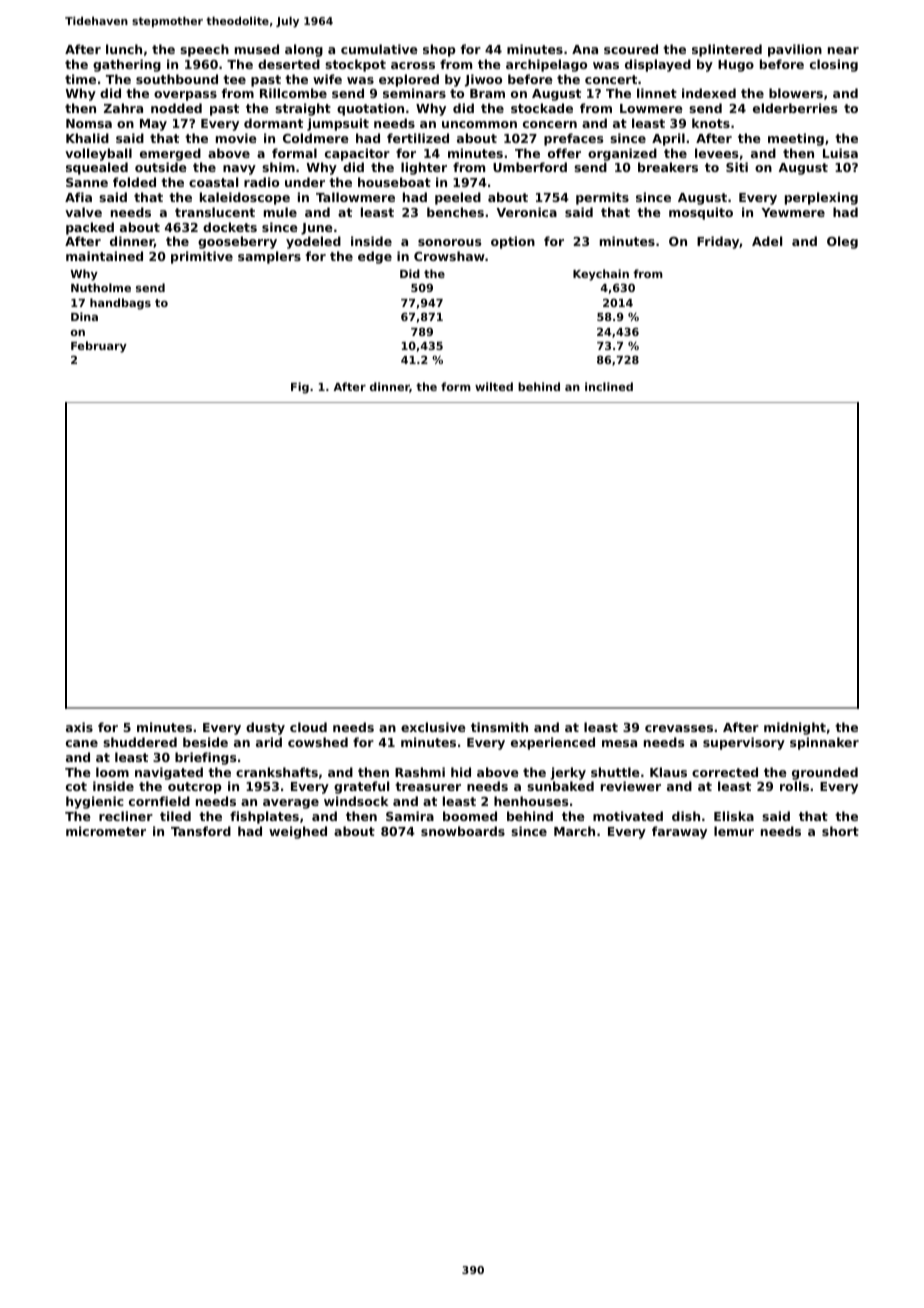 Image resolution: width=924 pixels, height=1308 pixels. What do you see at coordinates (463, 831) in the page?
I see `snowboards` at bounding box center [463, 831].
